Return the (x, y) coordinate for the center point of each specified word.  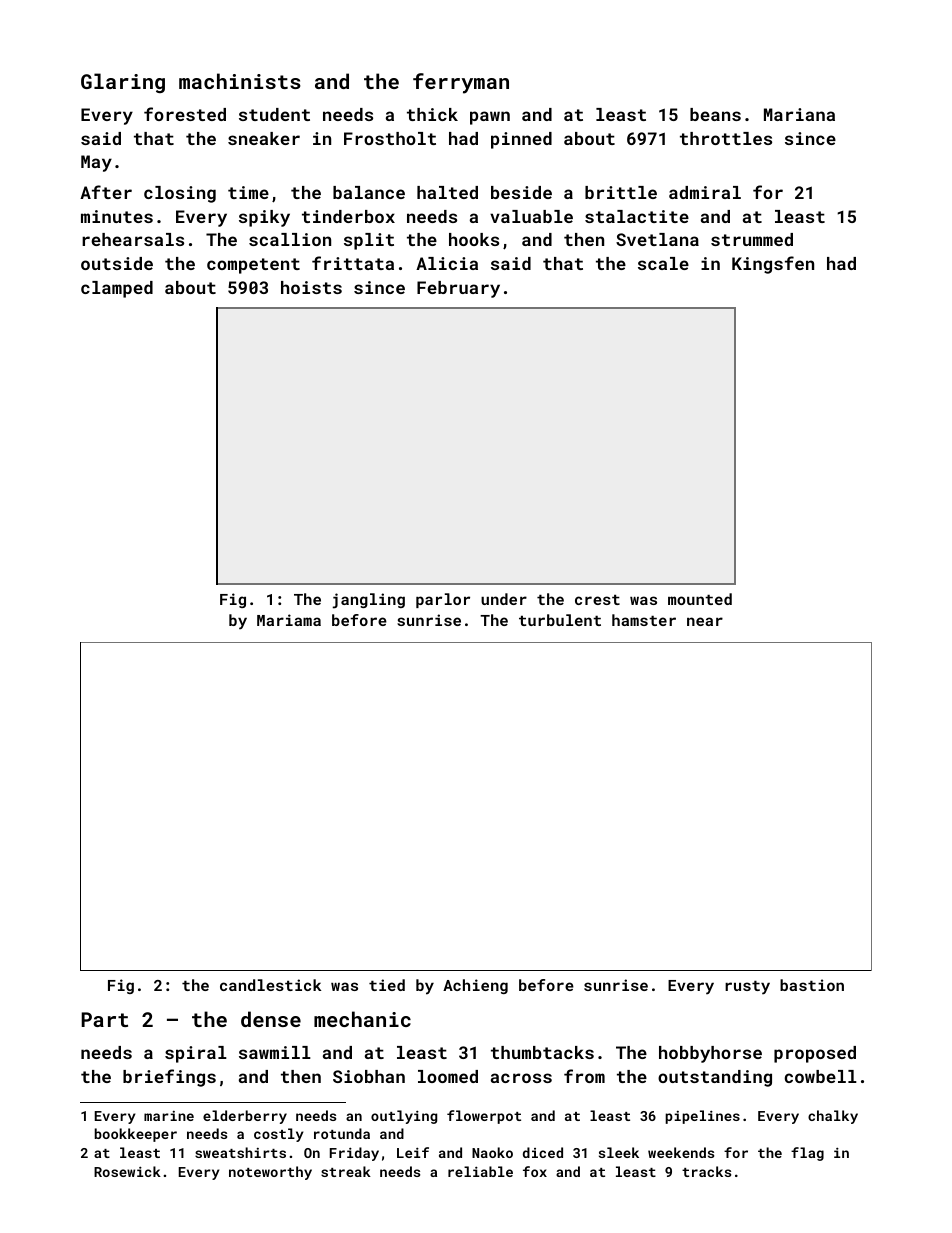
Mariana (799, 114)
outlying (404, 1117)
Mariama (289, 620)
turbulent (560, 620)
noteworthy (270, 1173)
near (705, 621)
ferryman (461, 83)
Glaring (123, 83)
